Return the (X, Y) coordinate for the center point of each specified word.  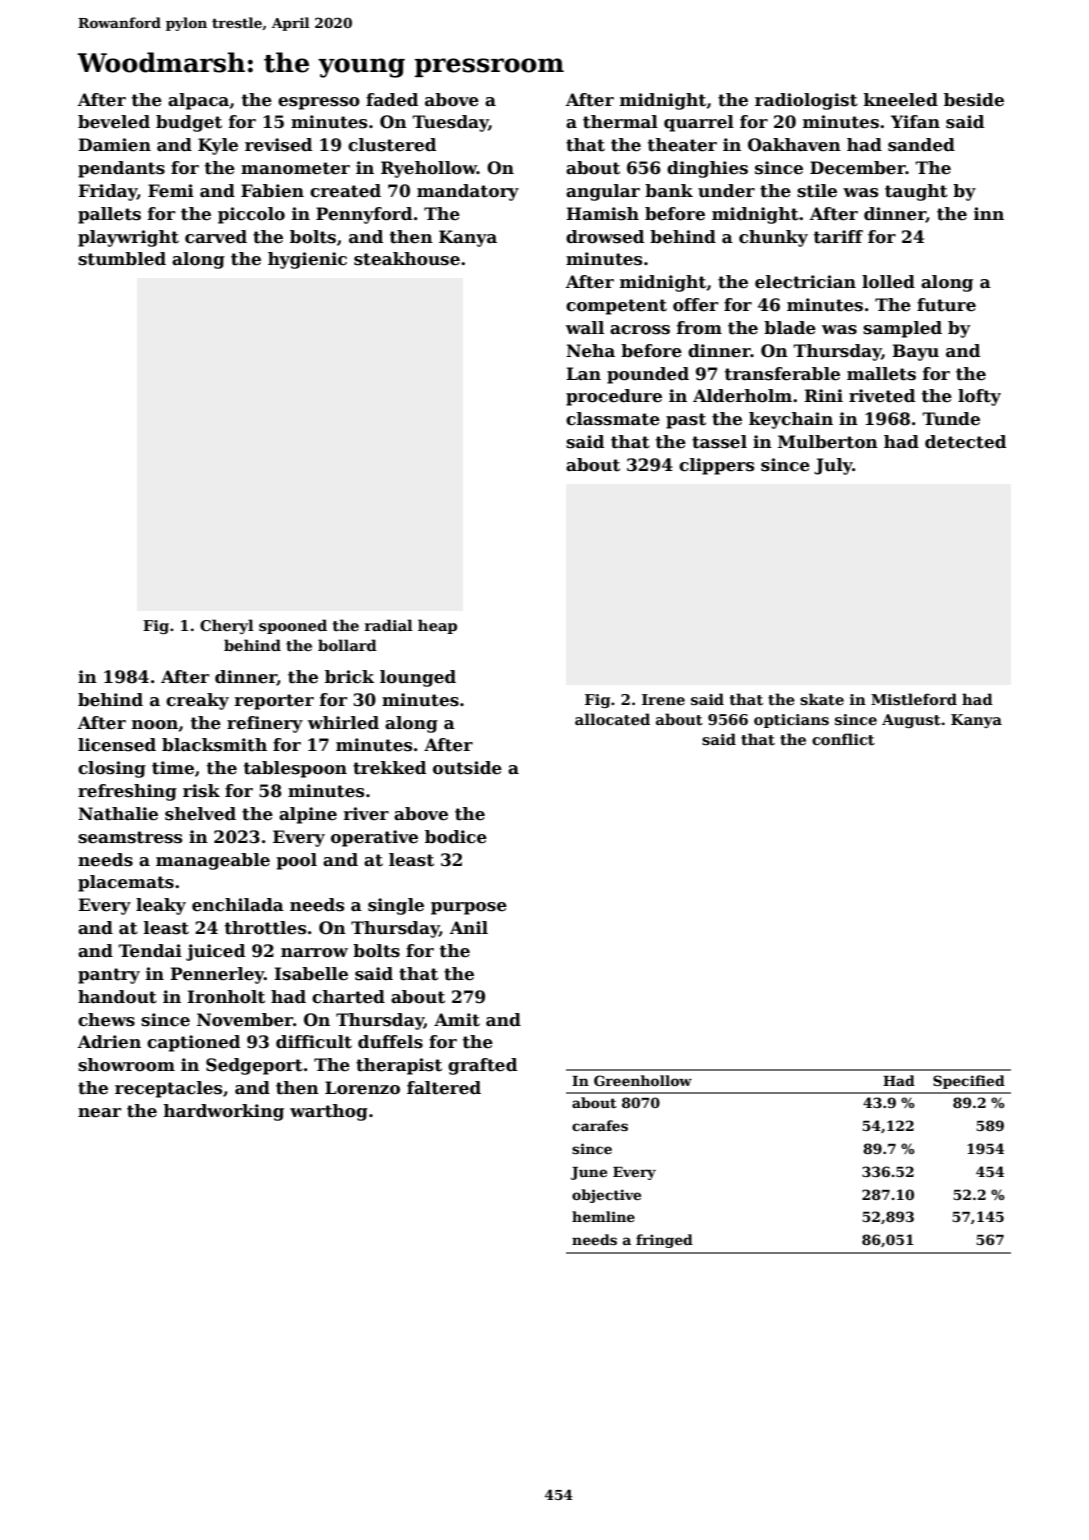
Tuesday (451, 123)
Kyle (218, 146)
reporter (274, 702)
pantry (109, 976)
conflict (843, 739)
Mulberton (828, 442)
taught (916, 192)
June (589, 1173)
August (911, 721)
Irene (663, 699)
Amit (457, 1020)
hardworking (224, 1112)
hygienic (307, 260)
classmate (613, 419)
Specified (969, 1082)
